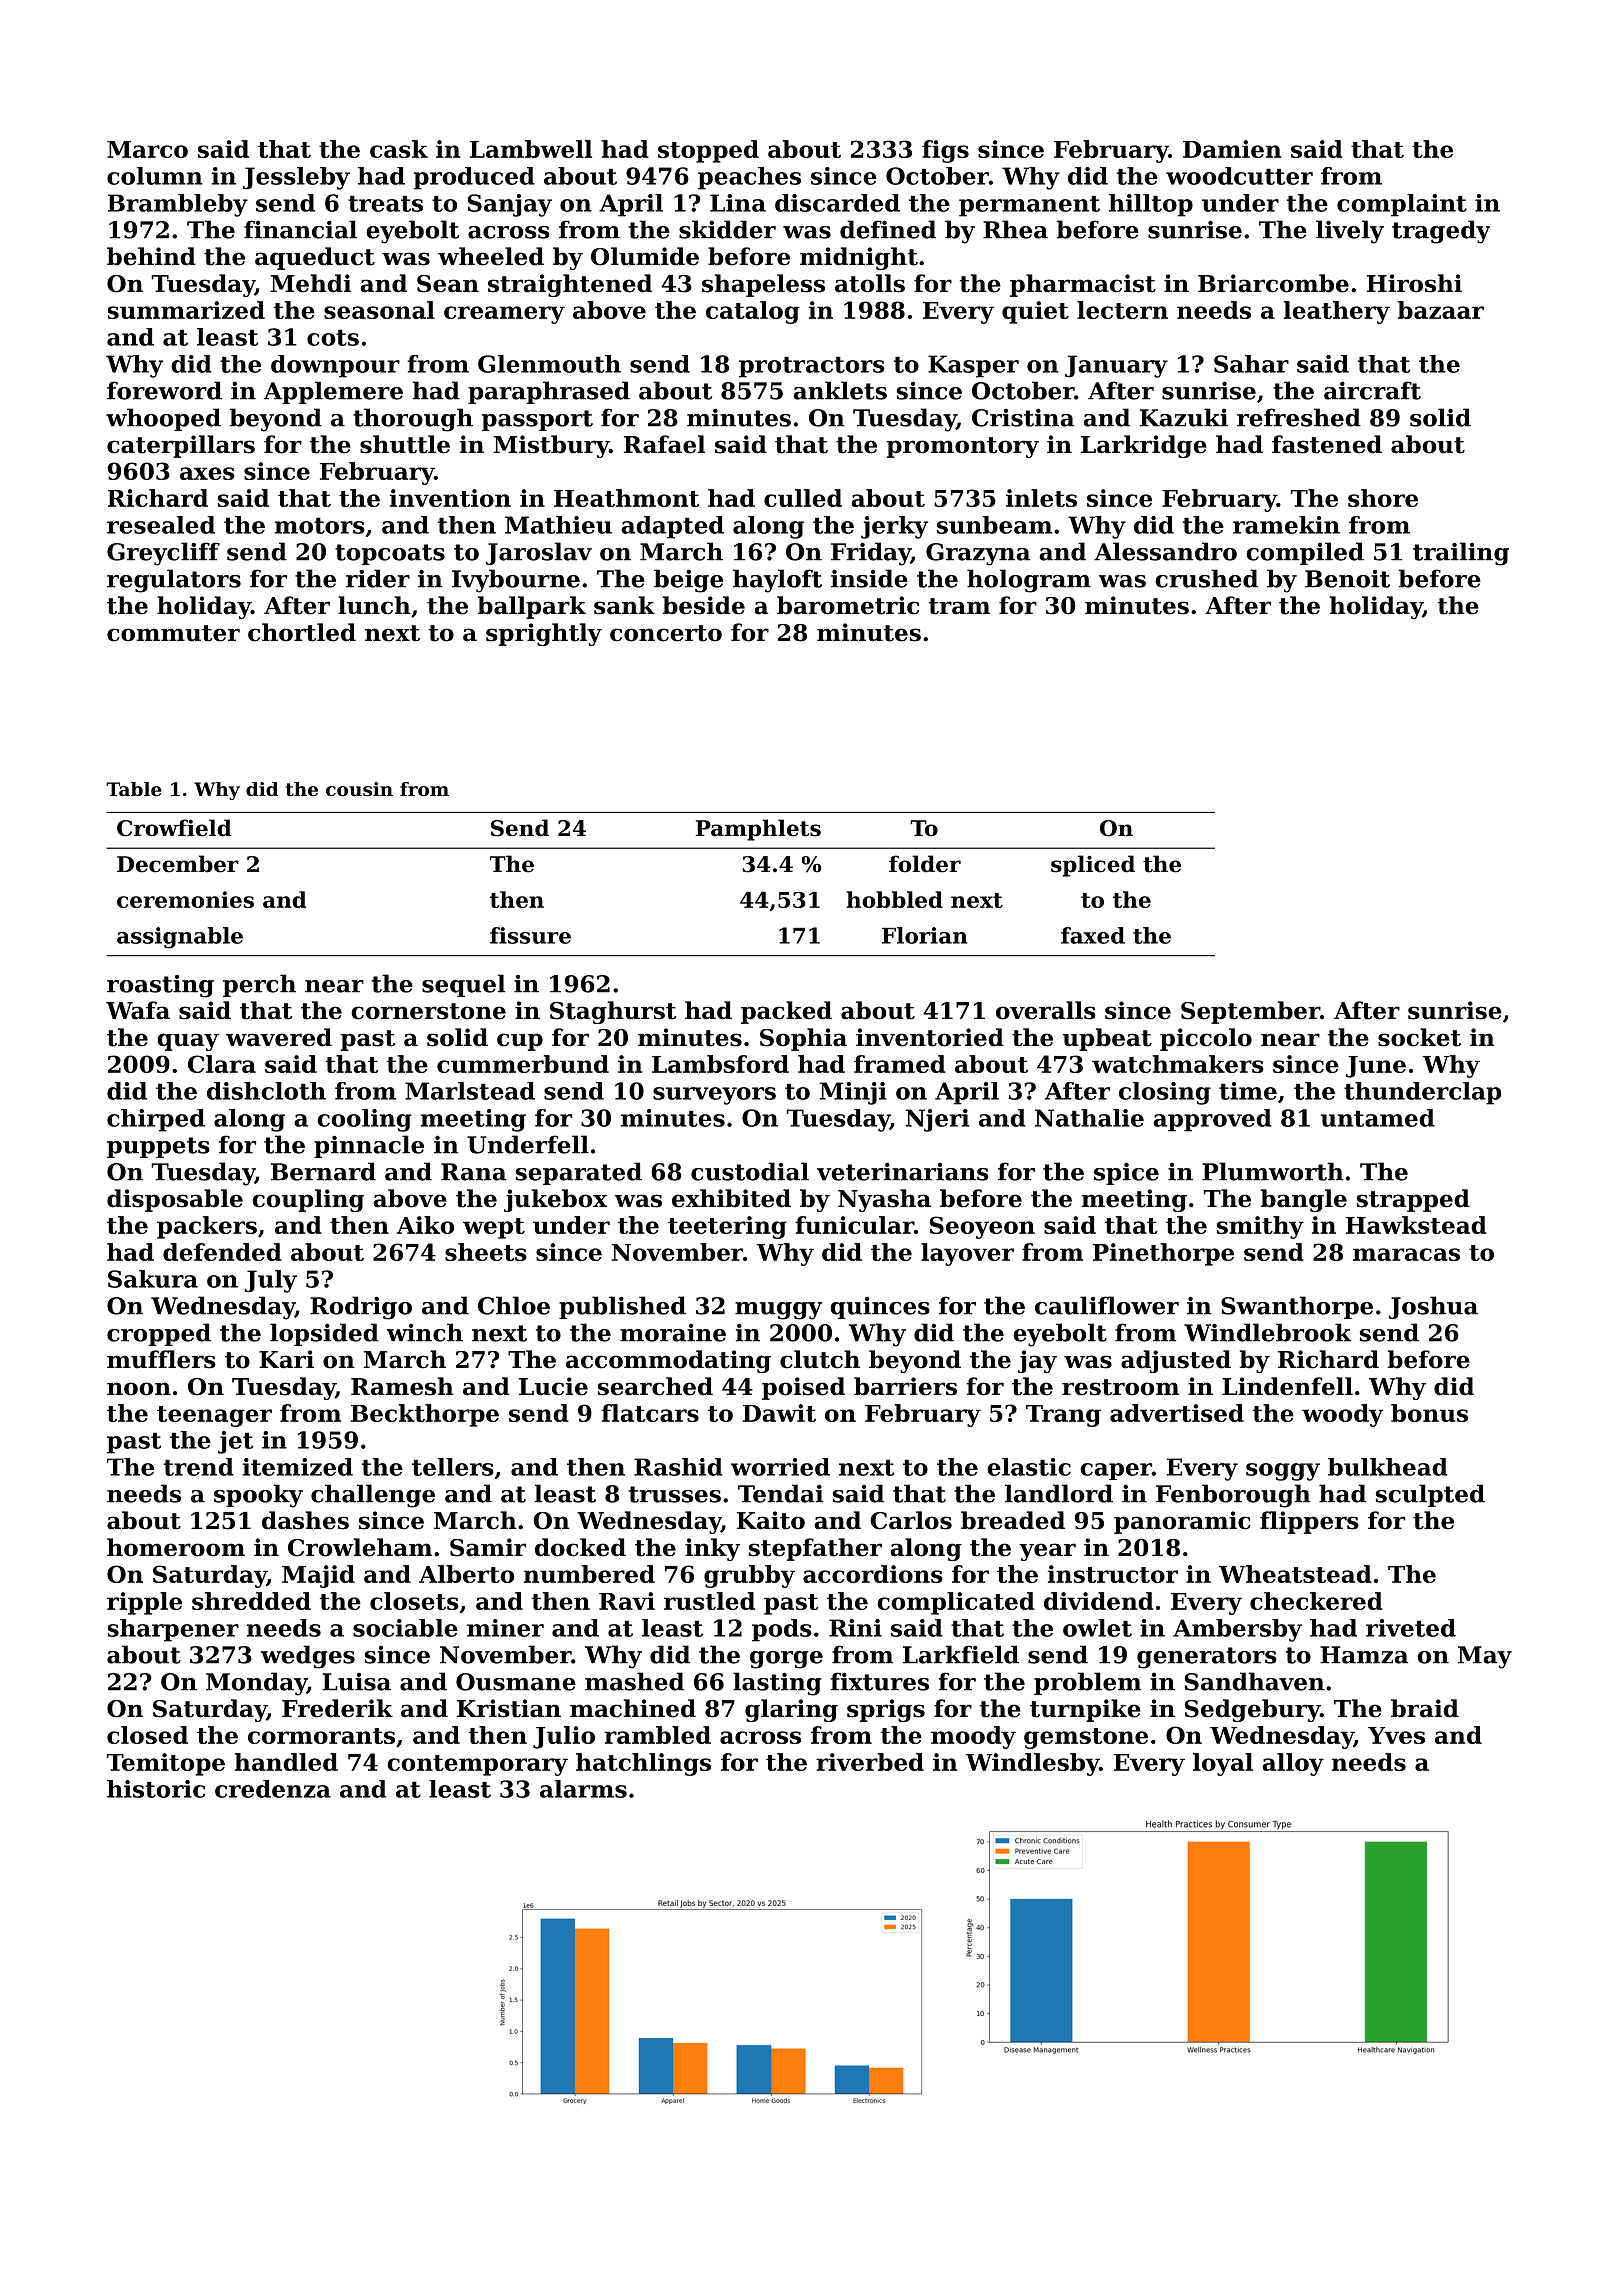  I want to click on column, so click(154, 176).
